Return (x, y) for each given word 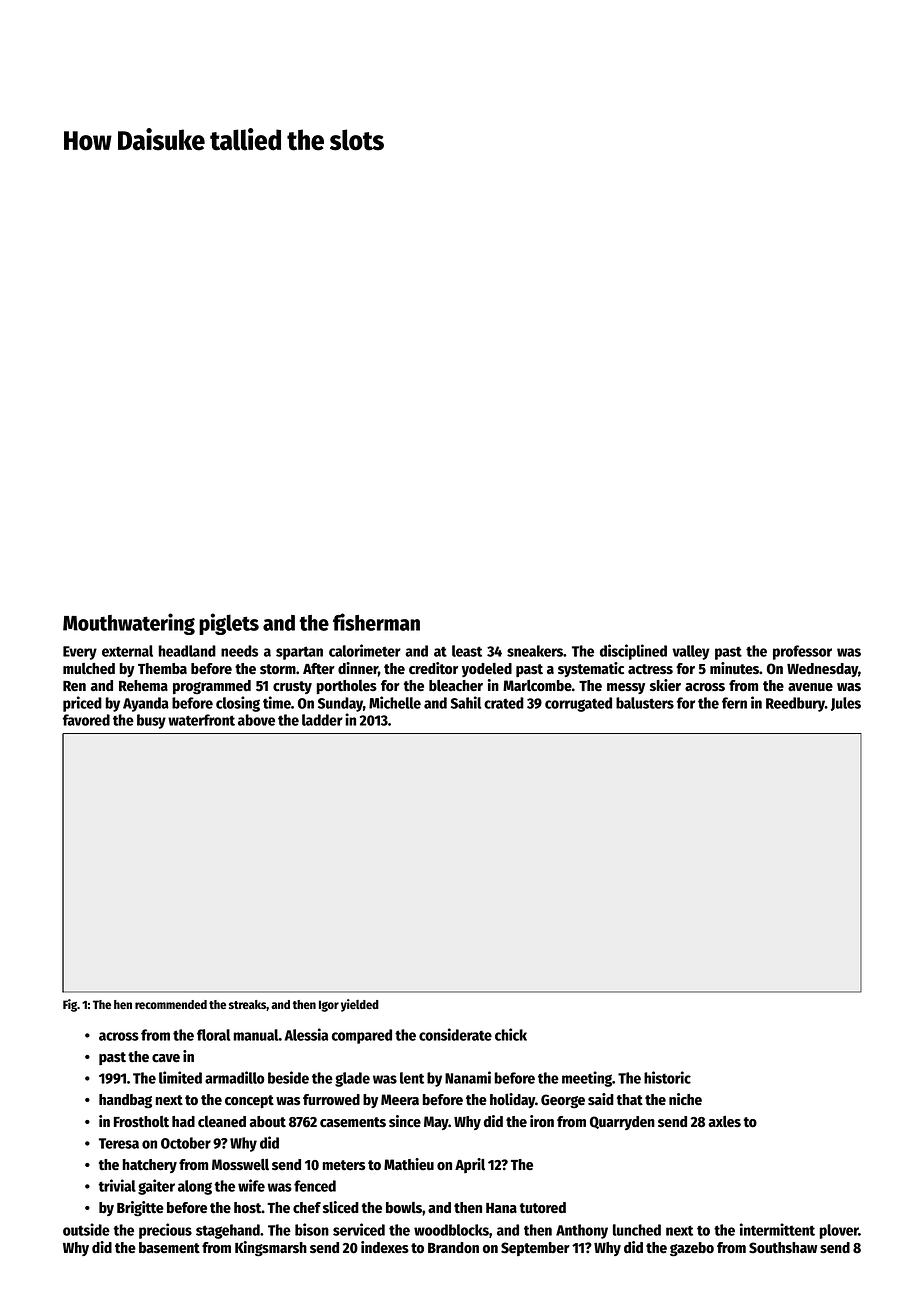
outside (86, 1229)
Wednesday (822, 670)
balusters (645, 703)
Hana (501, 1208)
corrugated (578, 704)
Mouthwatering (129, 624)
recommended (171, 1004)
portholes (346, 687)
